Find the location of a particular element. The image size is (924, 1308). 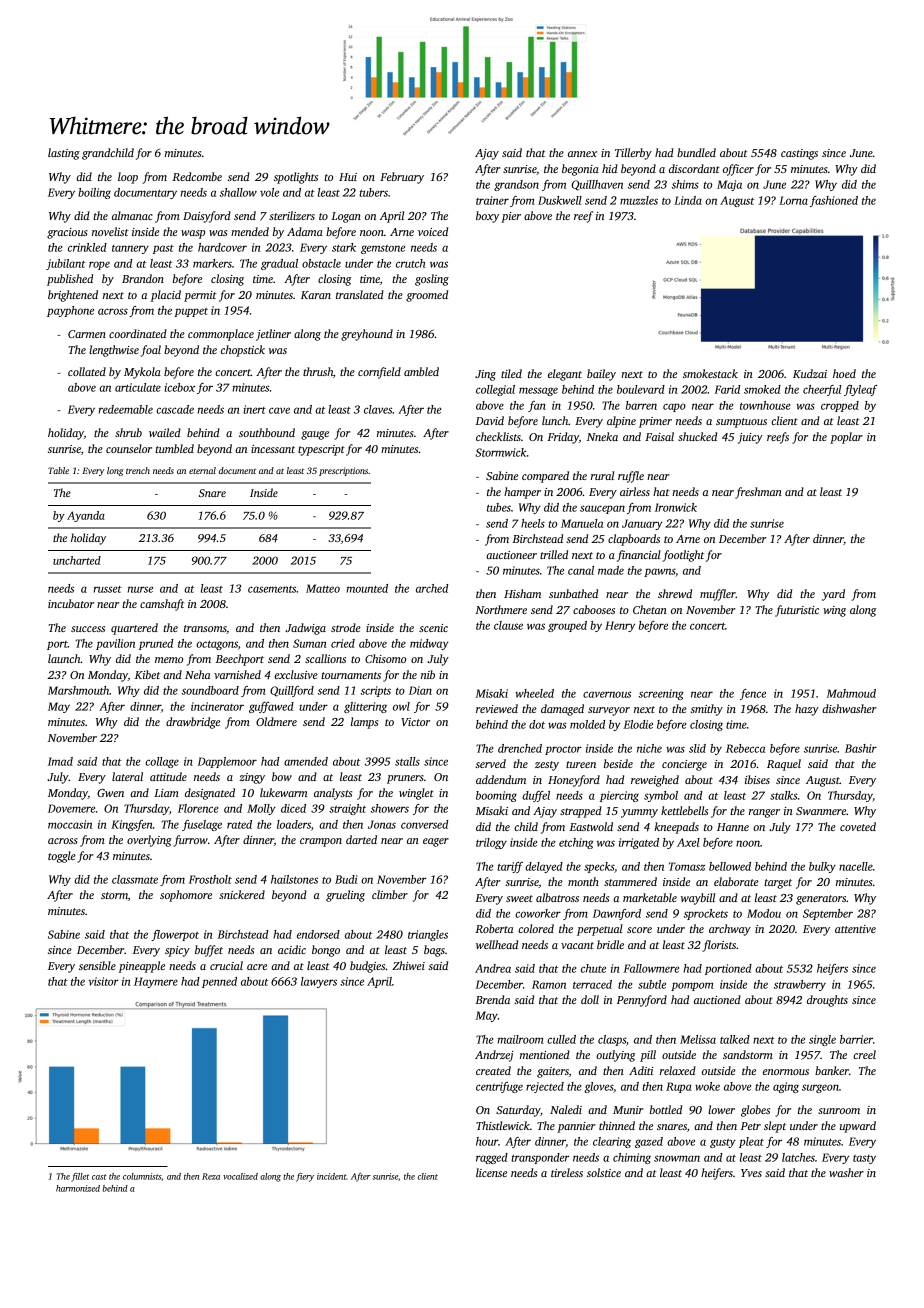

groomed is located at coordinates (427, 296).
